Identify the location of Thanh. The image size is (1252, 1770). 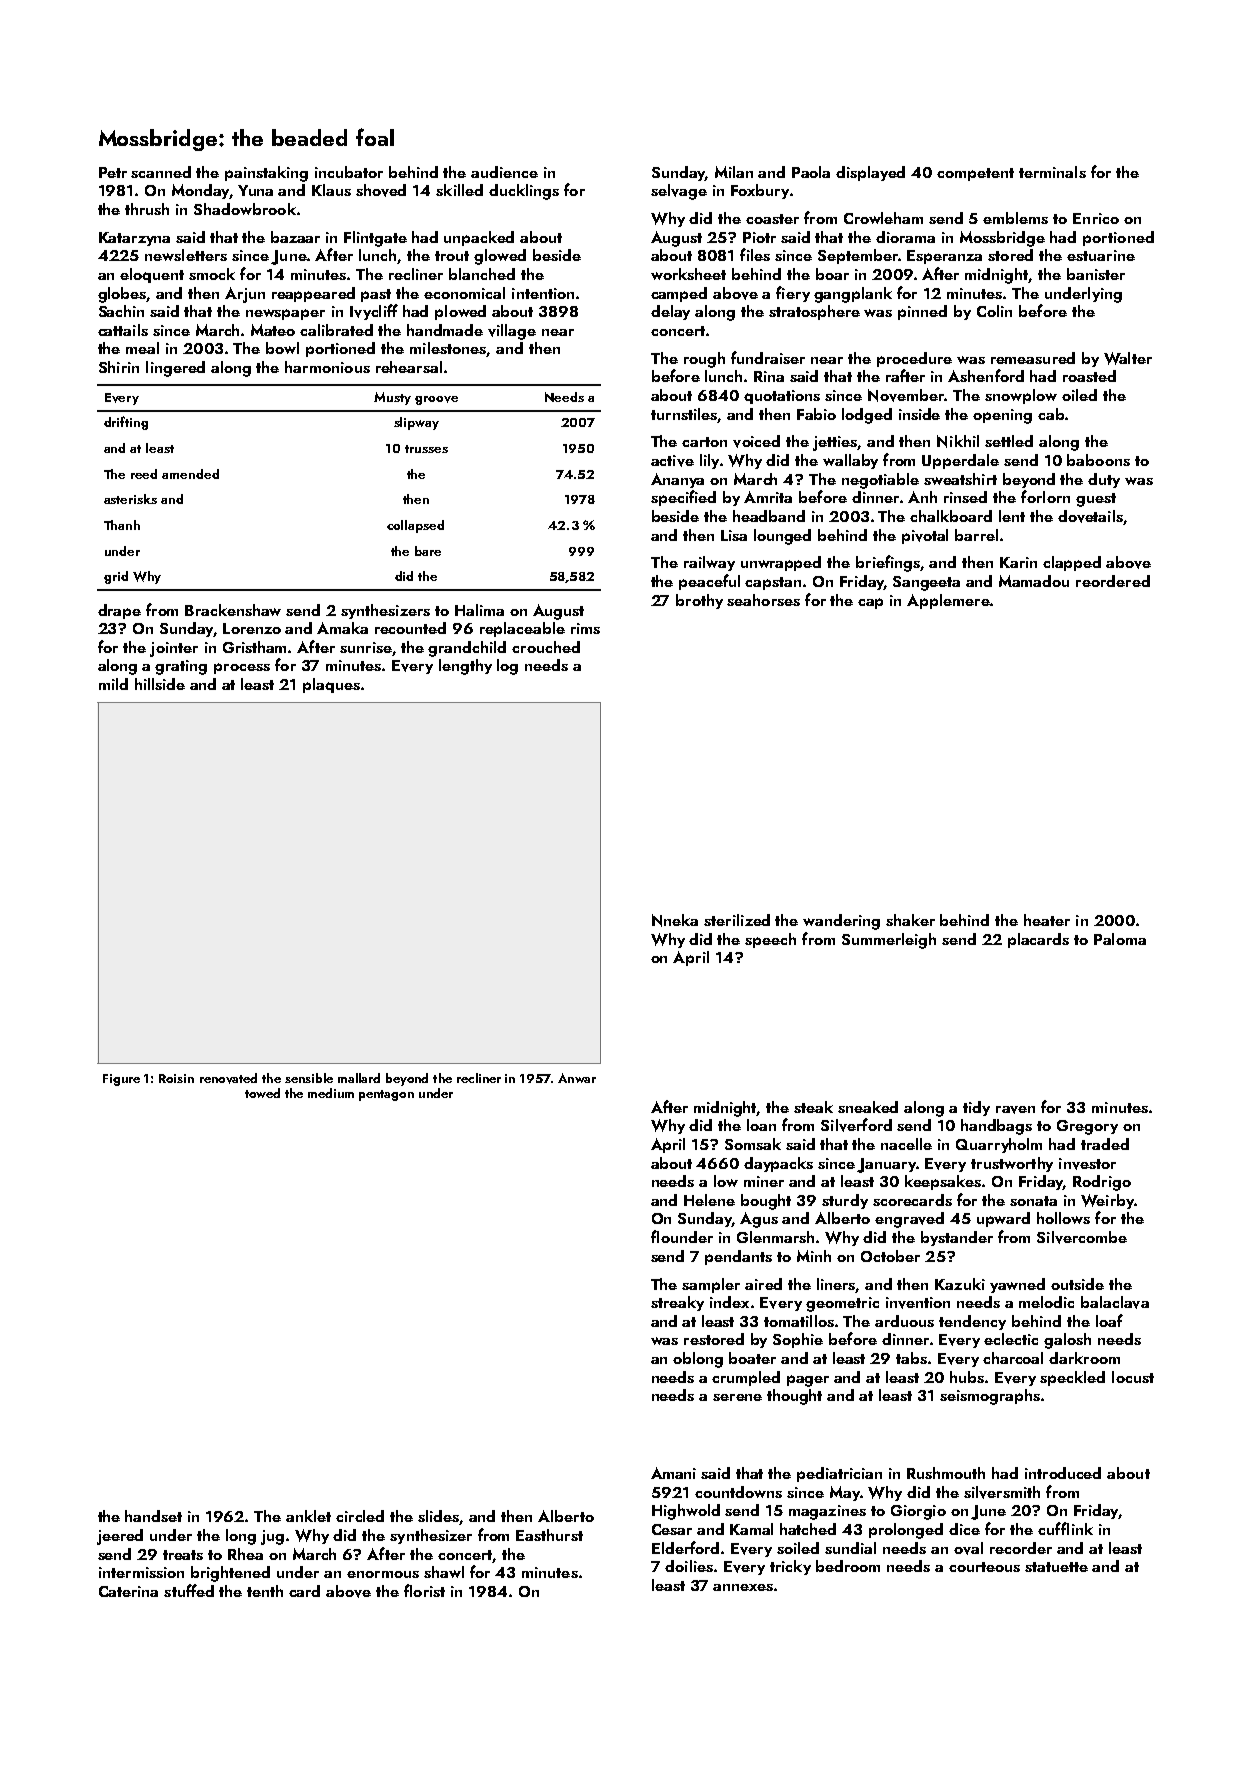
(122, 525).
